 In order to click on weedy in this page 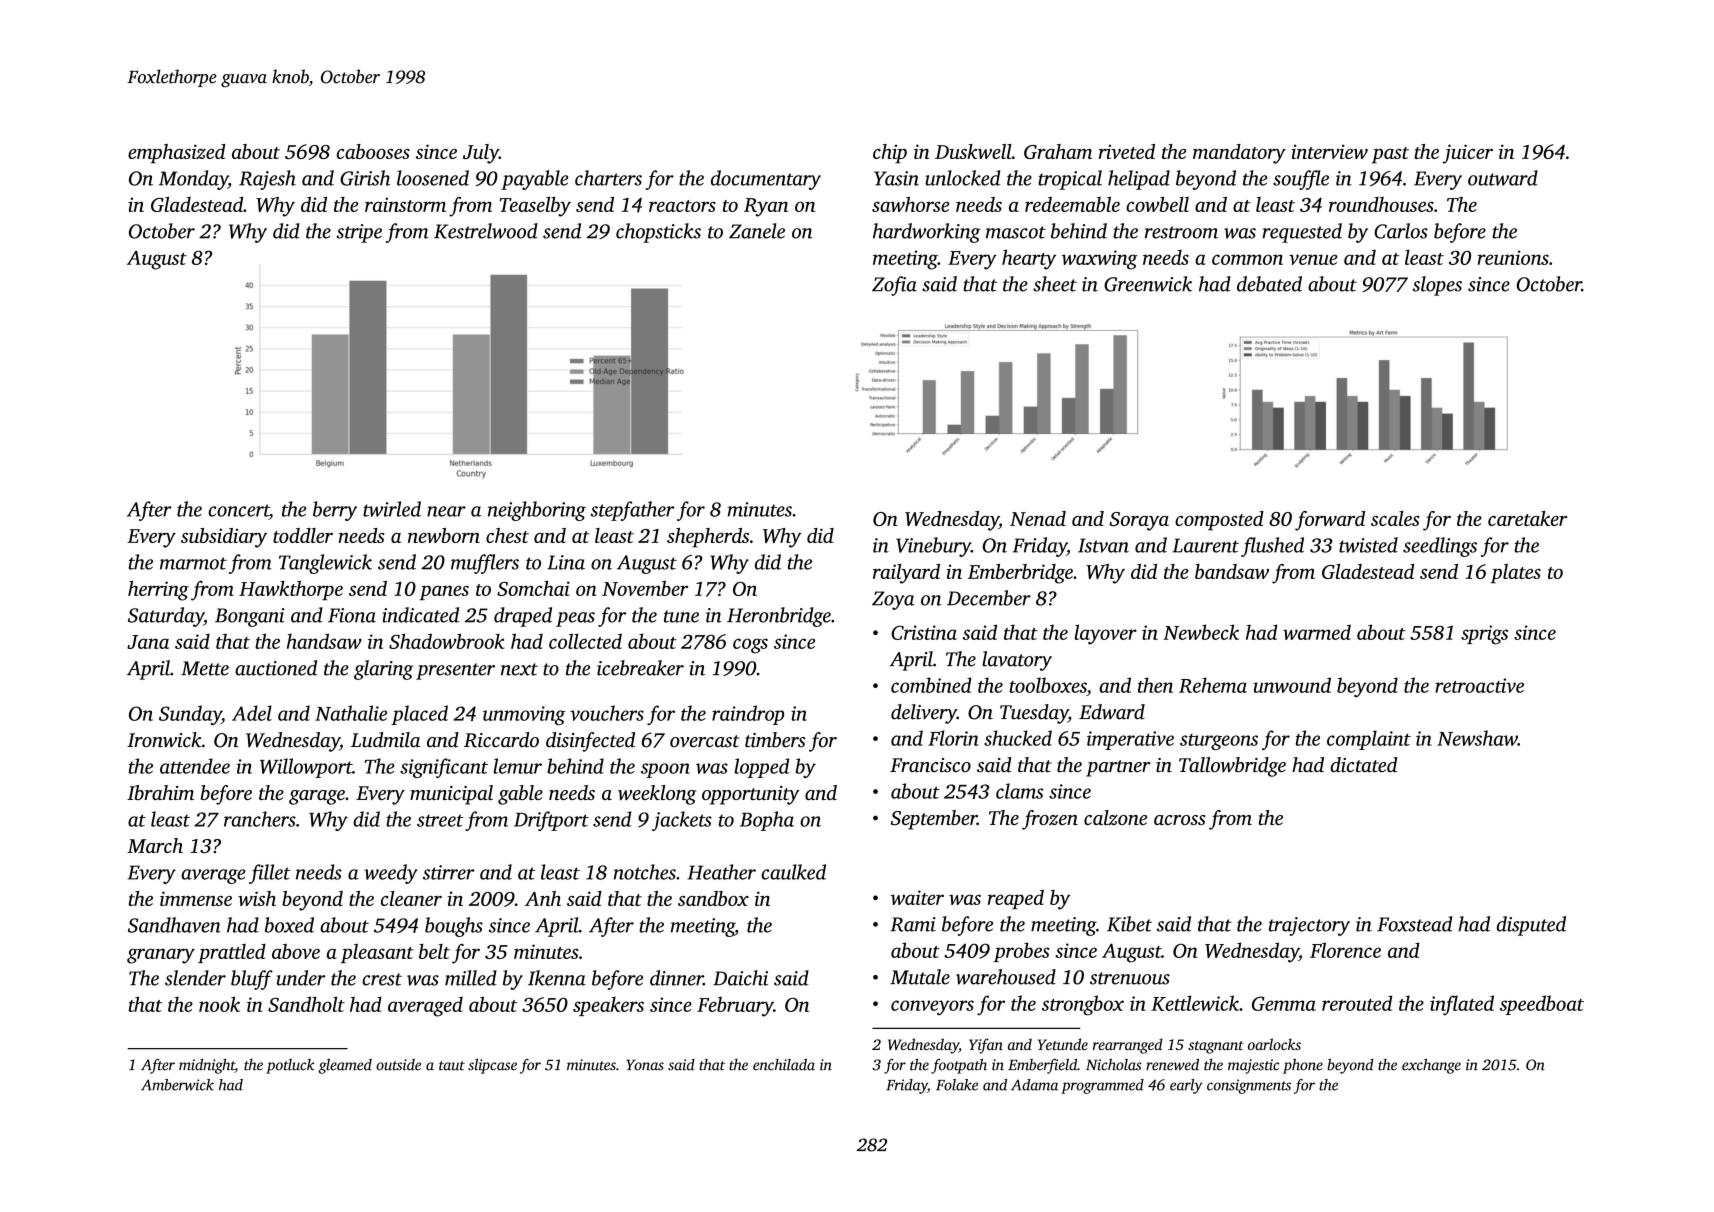, I will do `click(391, 874)`.
